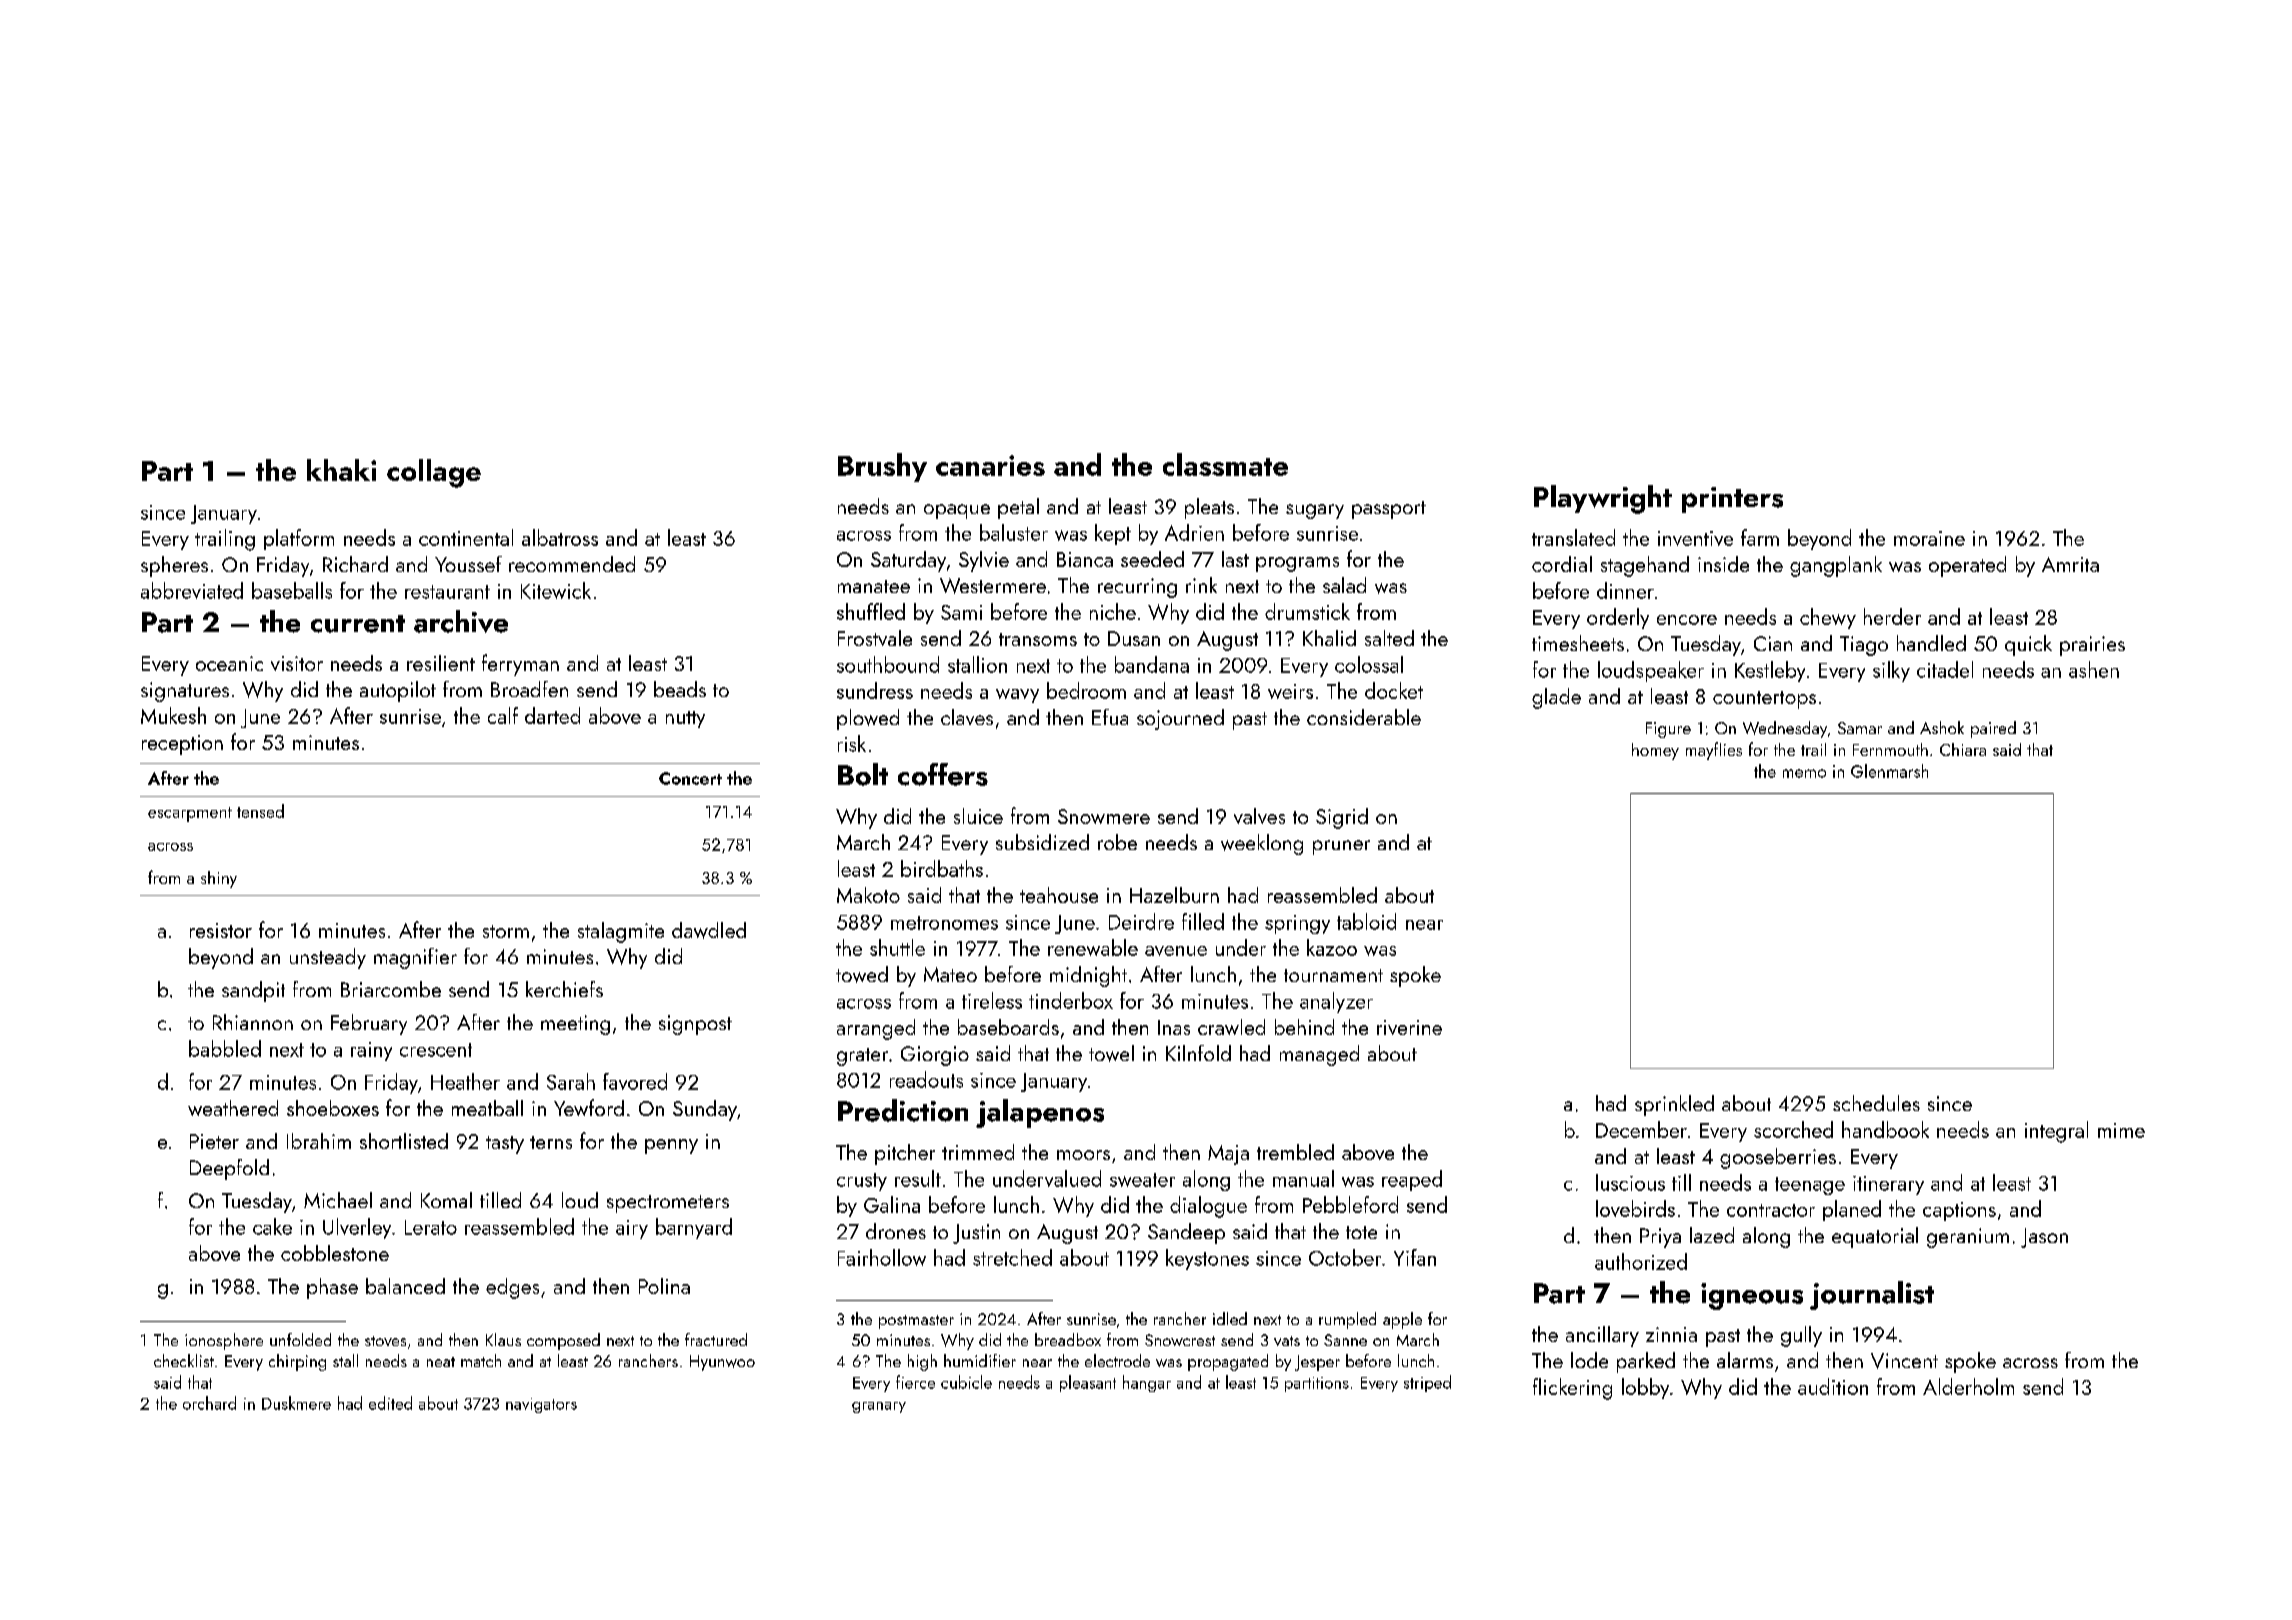  I want to click on Hazelburn, so click(1174, 895).
